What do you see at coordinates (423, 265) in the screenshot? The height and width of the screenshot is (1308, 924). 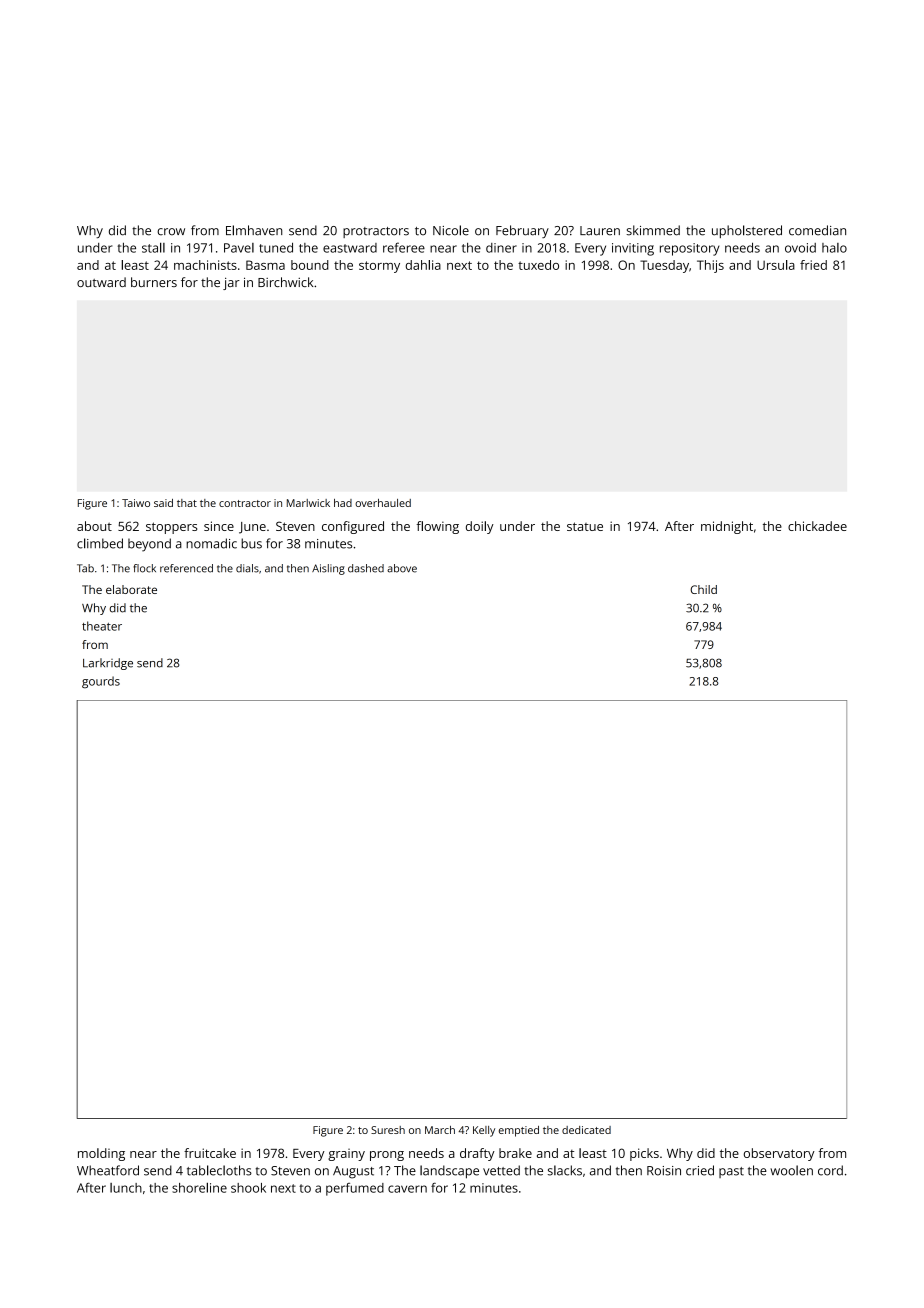 I see `dahlia` at bounding box center [423, 265].
